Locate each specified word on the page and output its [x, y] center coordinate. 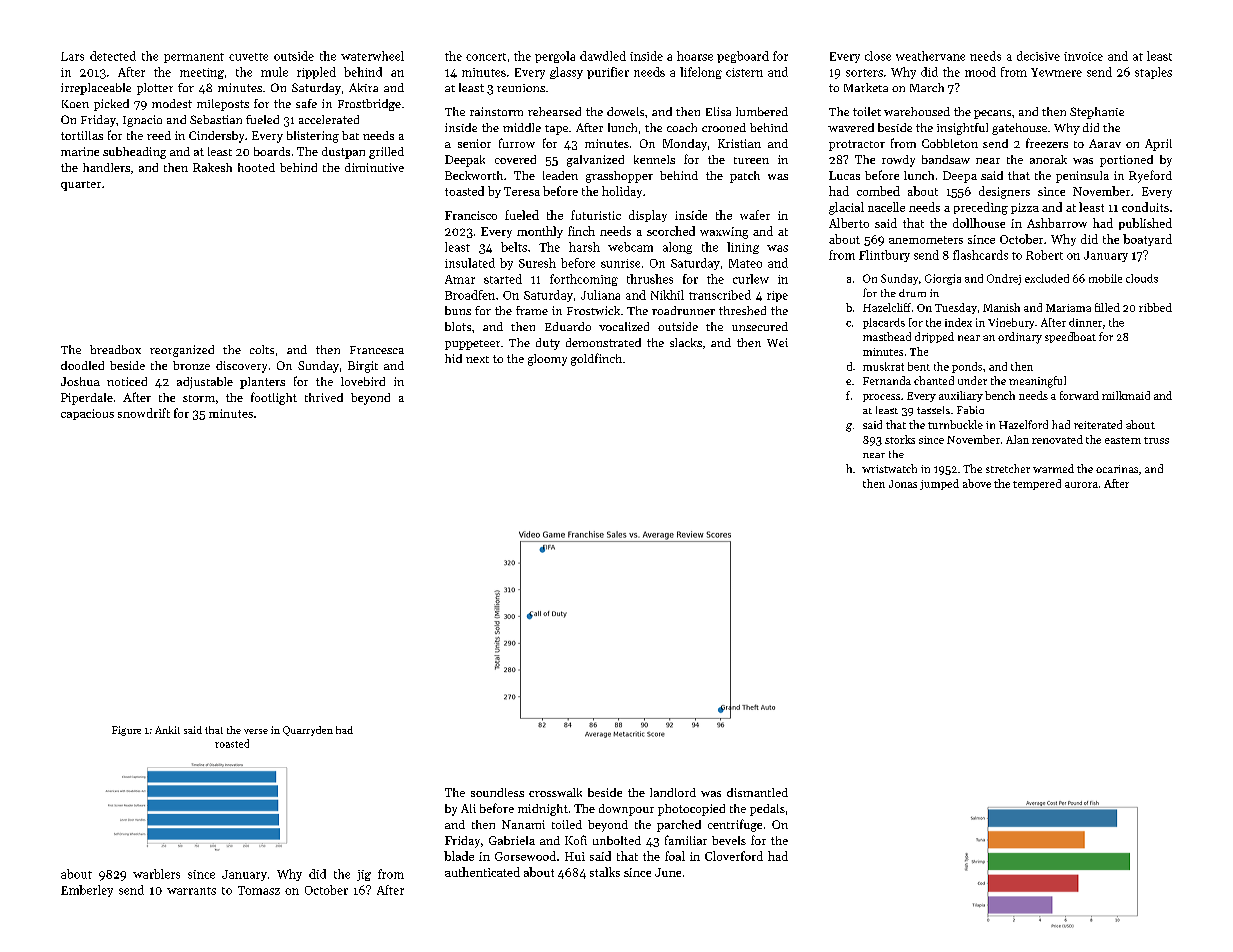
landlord [673, 792]
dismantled [757, 792]
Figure [126, 731]
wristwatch [889, 468]
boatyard [1147, 240]
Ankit [167, 730]
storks [900, 439]
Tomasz [259, 890]
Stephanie [1097, 113]
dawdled [603, 56]
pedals [767, 810]
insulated [470, 263]
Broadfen [470, 295]
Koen [75, 104]
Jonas [903, 484]
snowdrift [144, 413]
